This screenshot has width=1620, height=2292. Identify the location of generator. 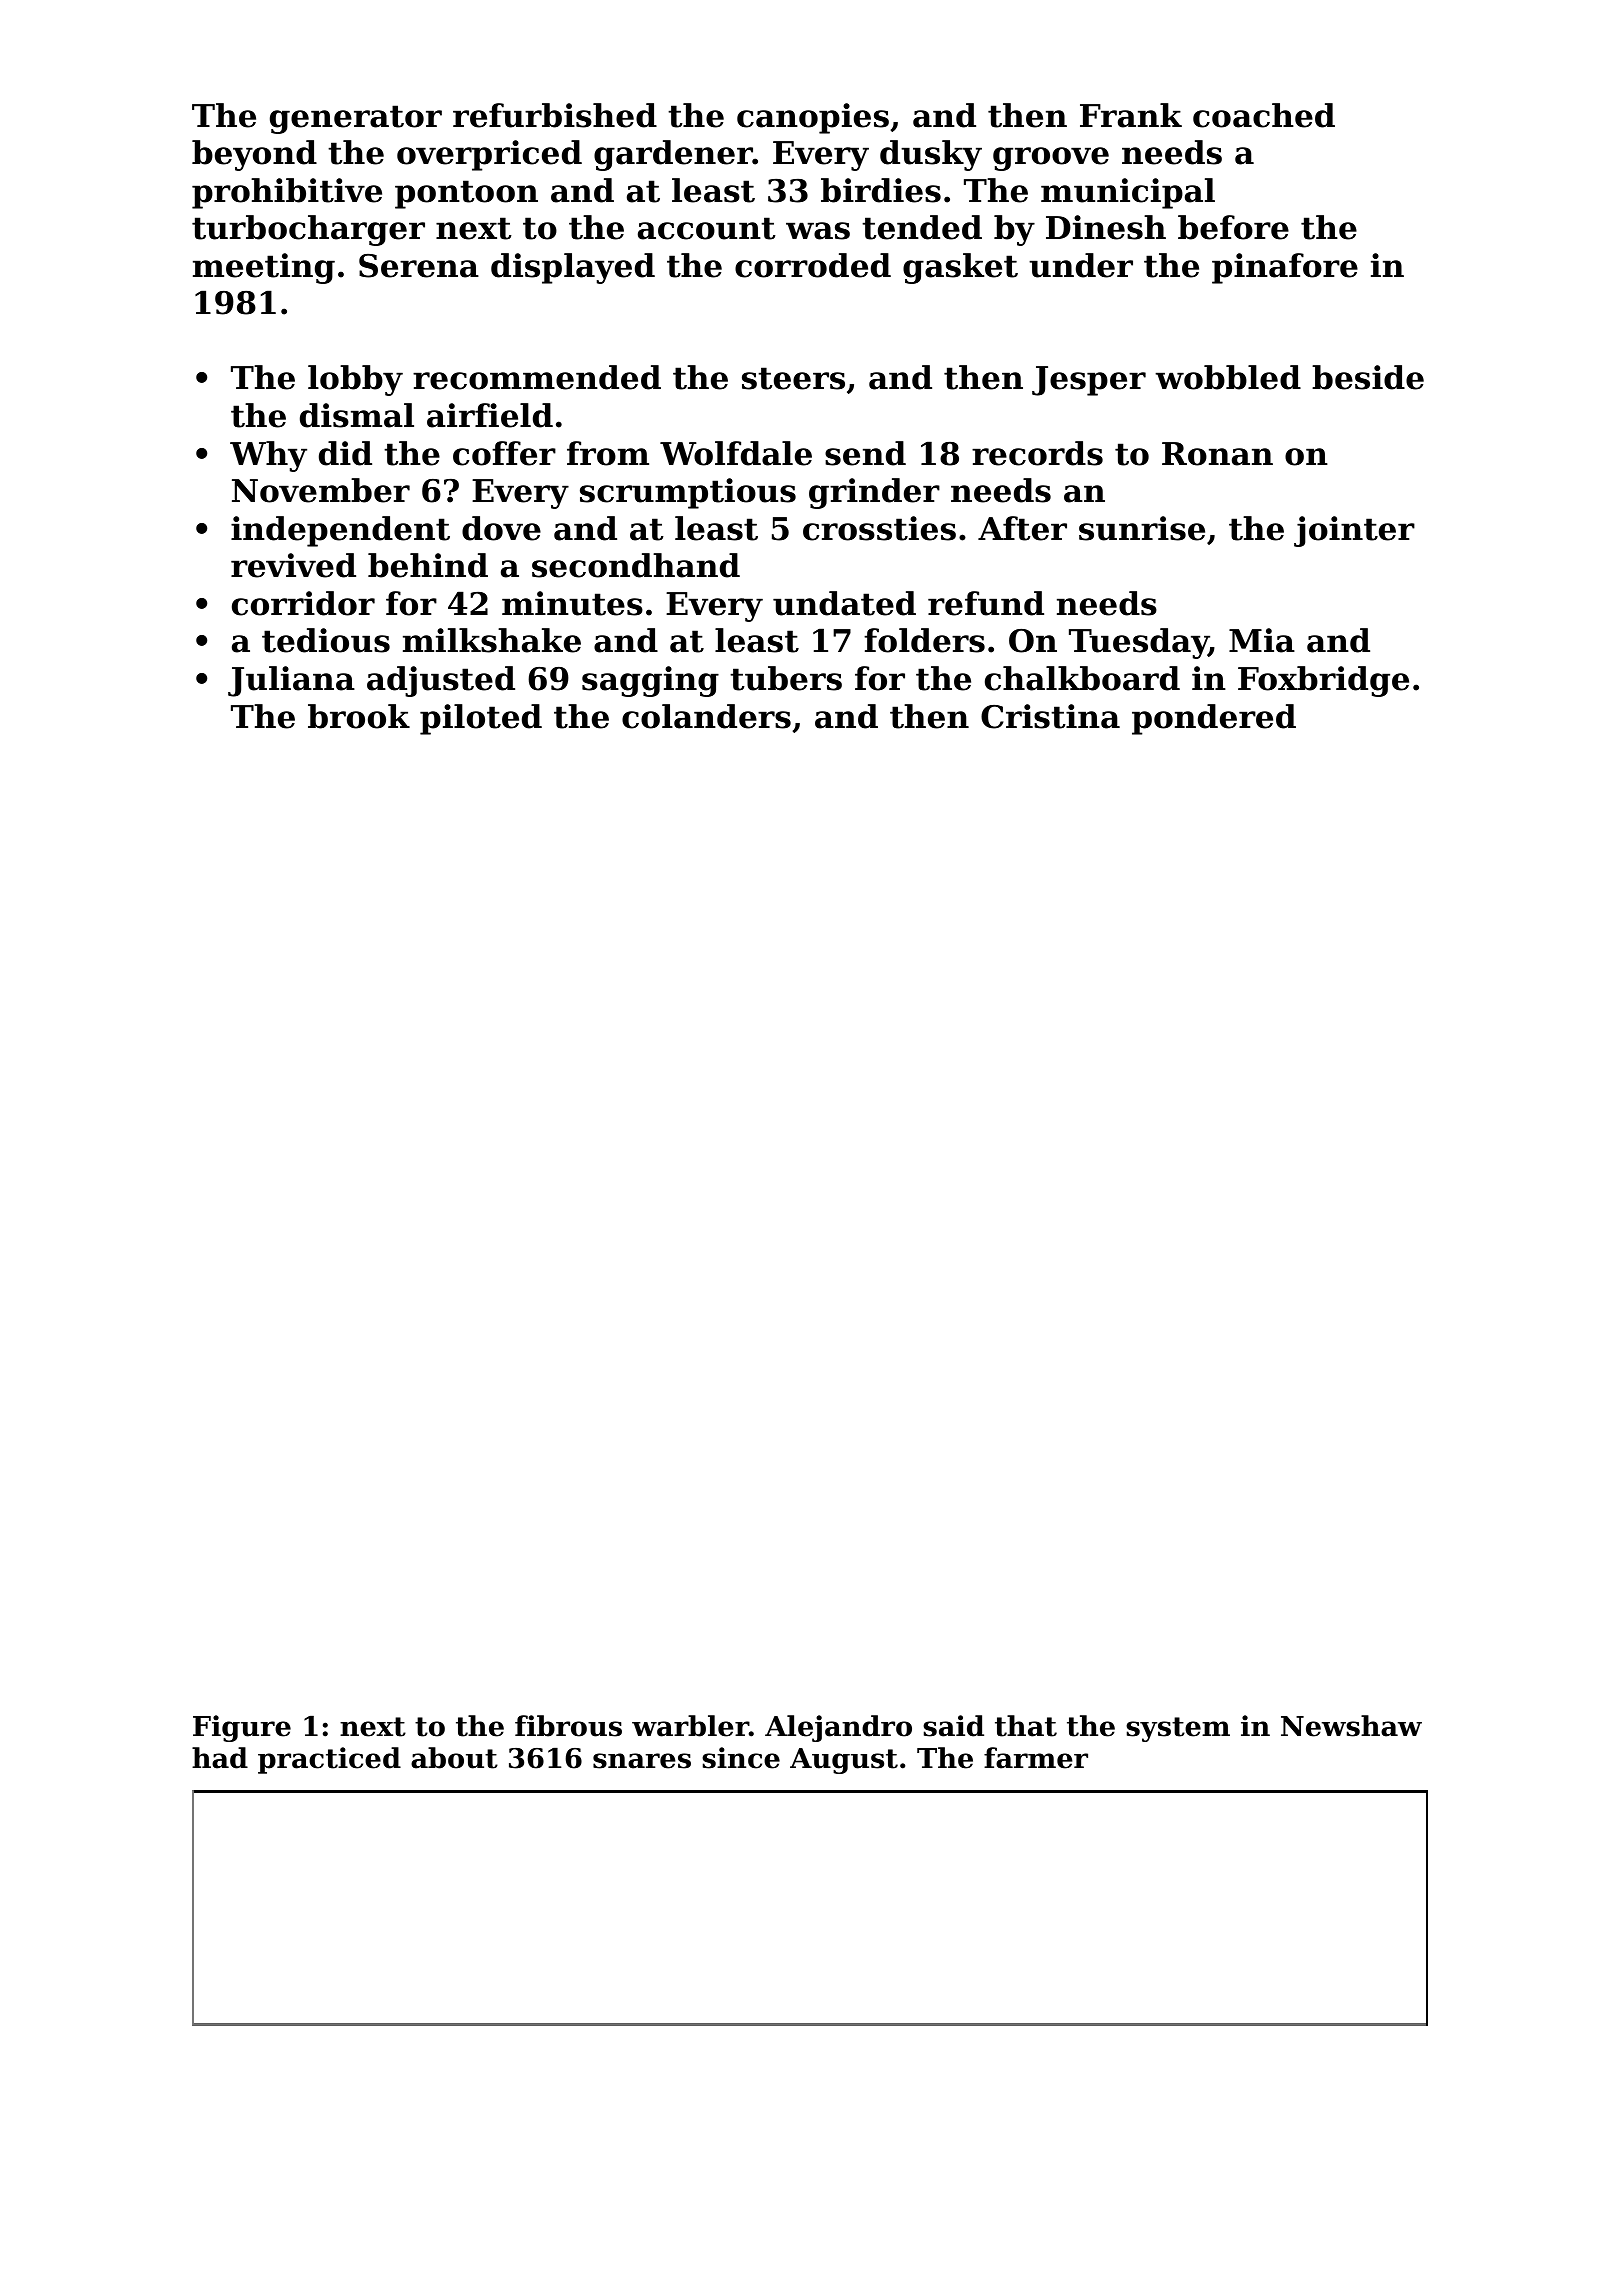
(356, 119).
